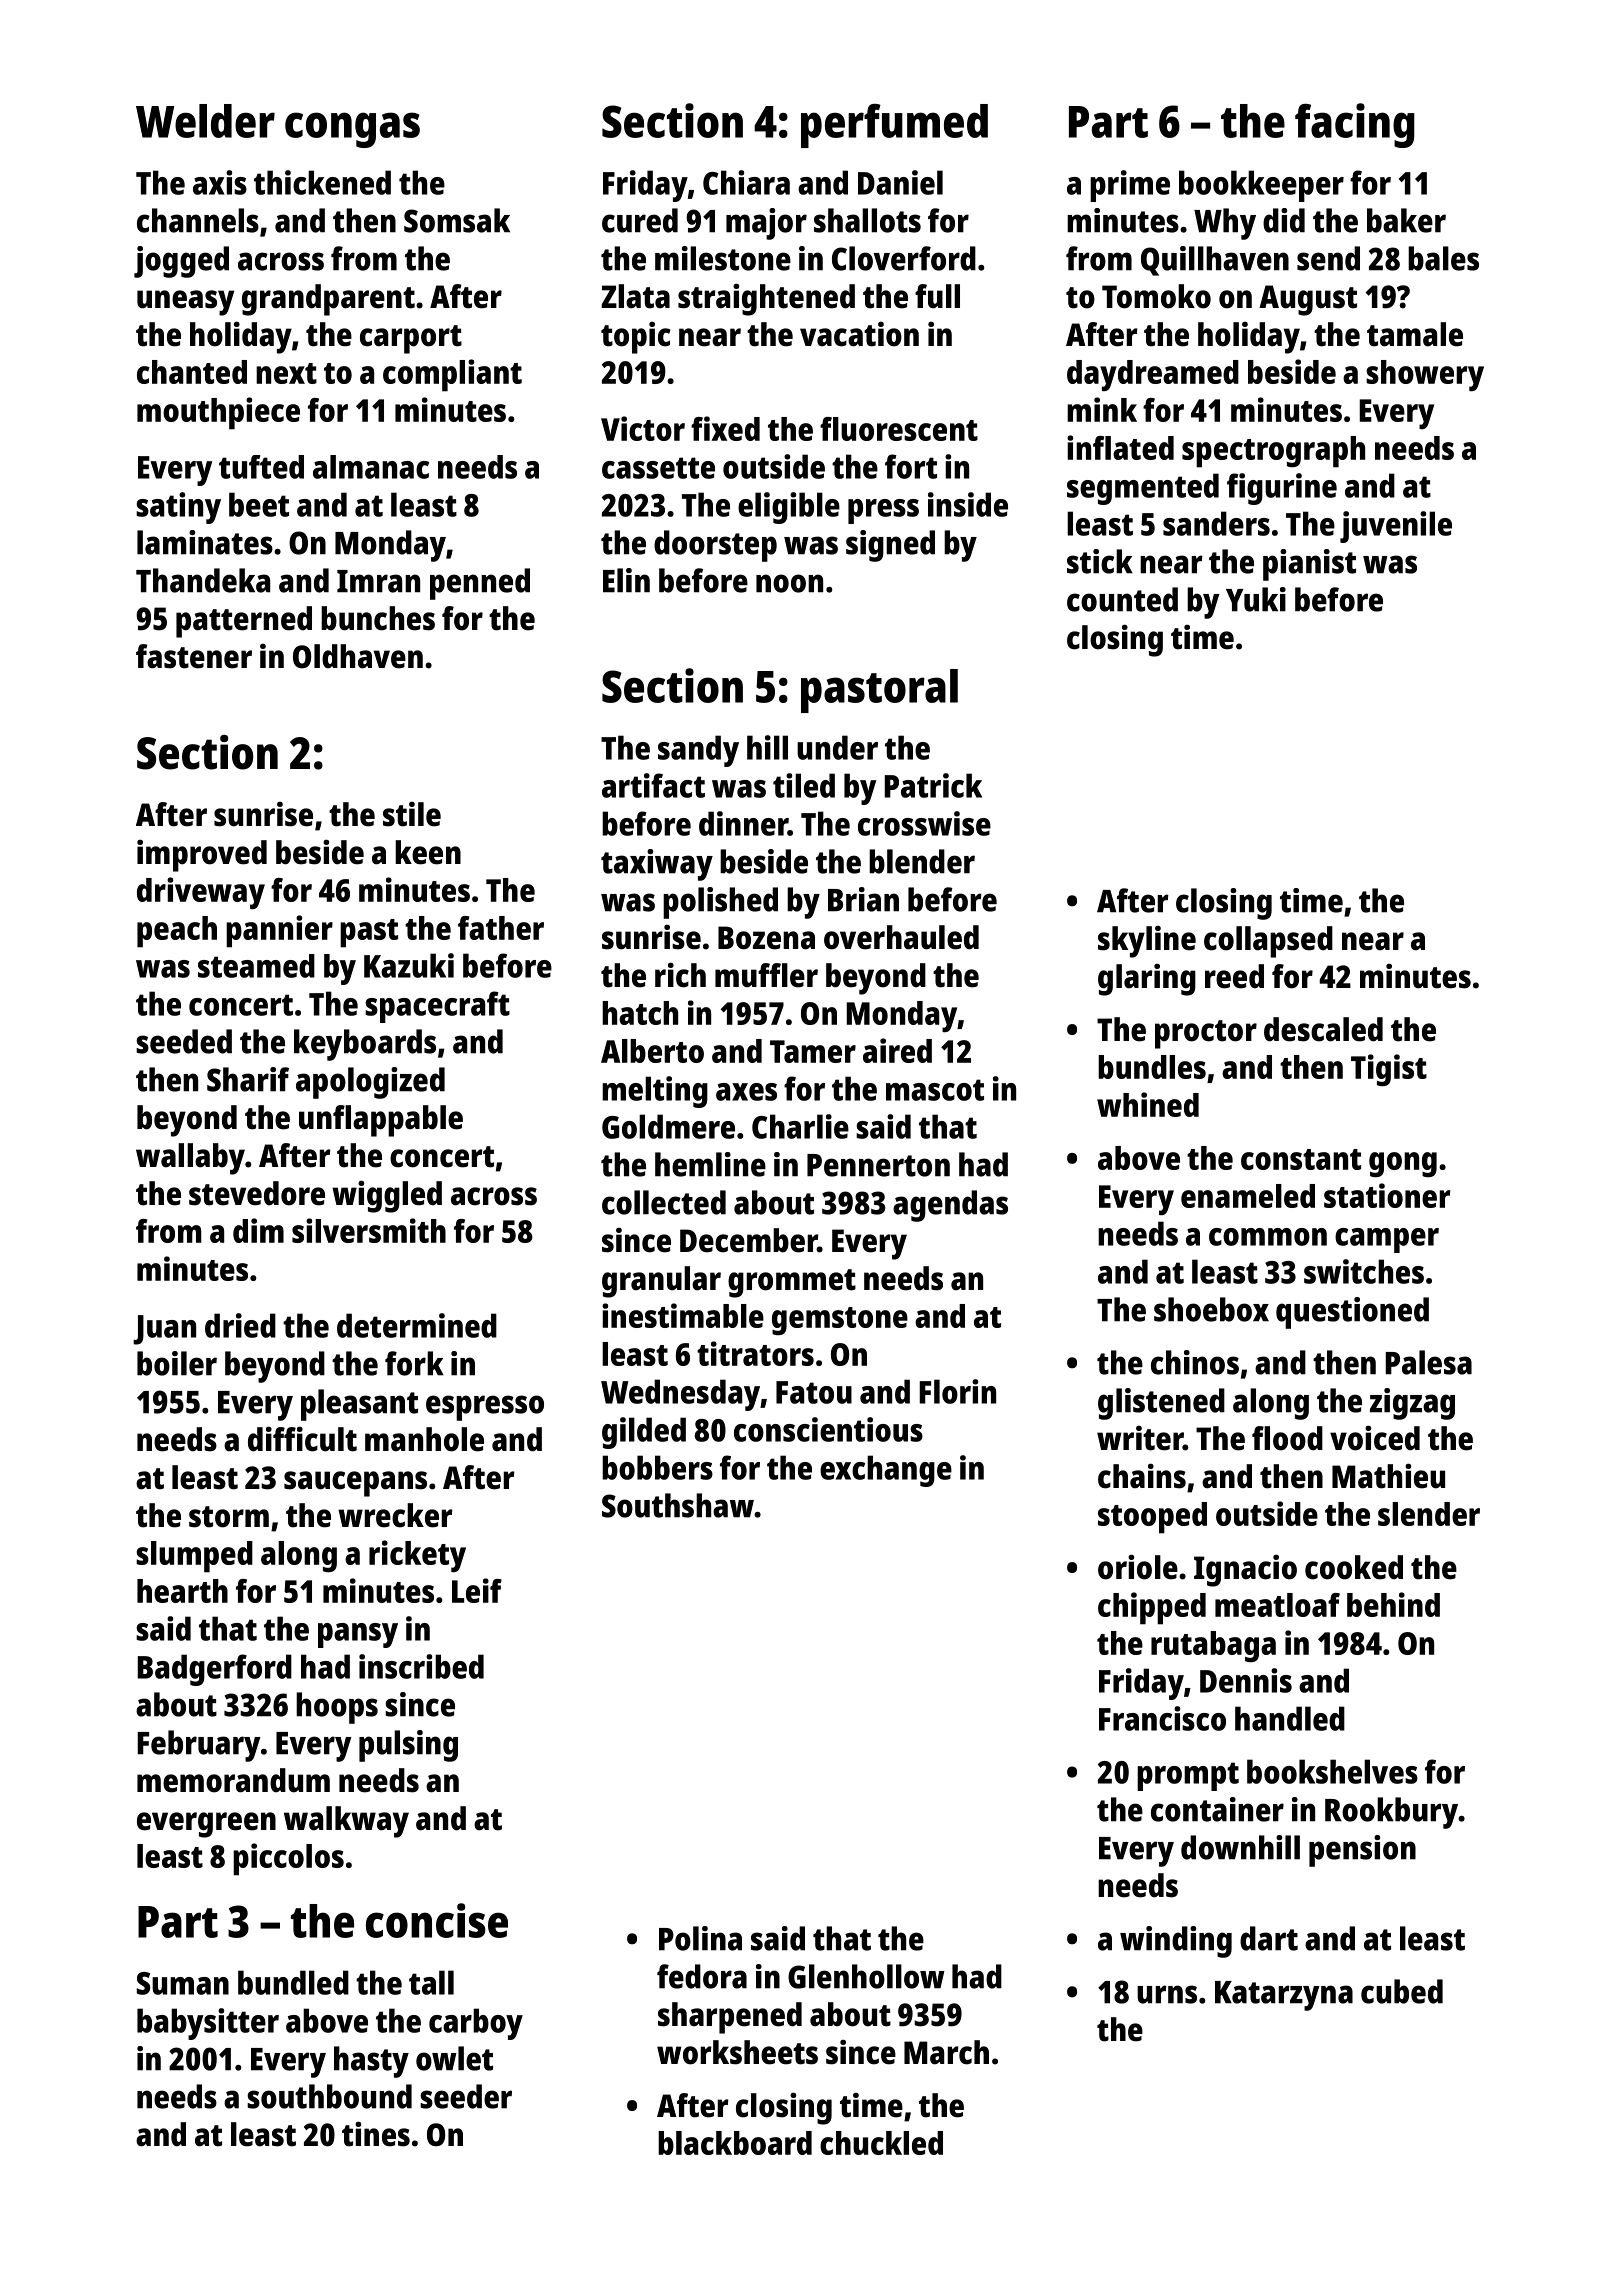 The image size is (1620, 2292). Describe the element at coordinates (1268, 942) in the page. I see `collapsed` at that location.
